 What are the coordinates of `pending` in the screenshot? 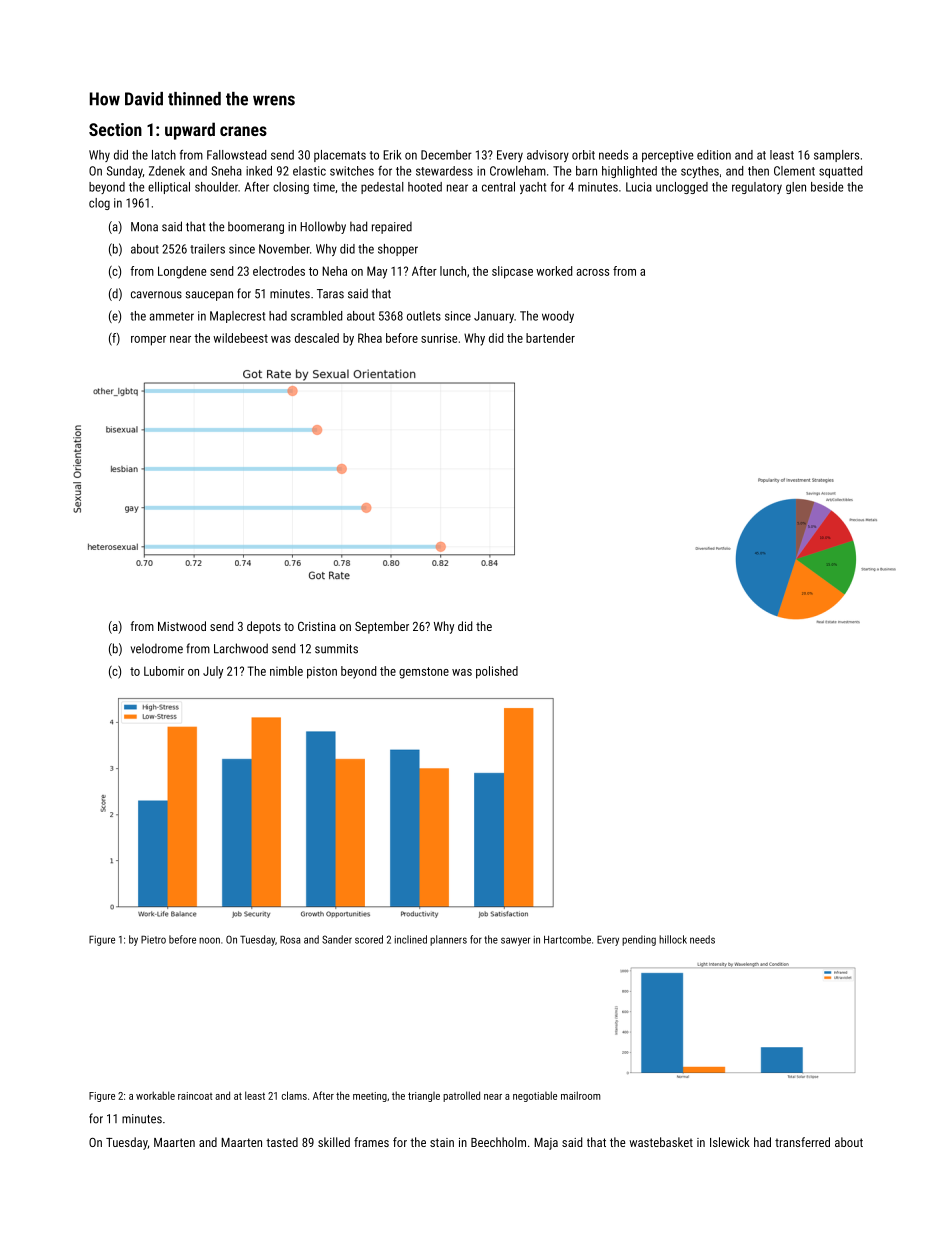 It's located at (639, 940).
